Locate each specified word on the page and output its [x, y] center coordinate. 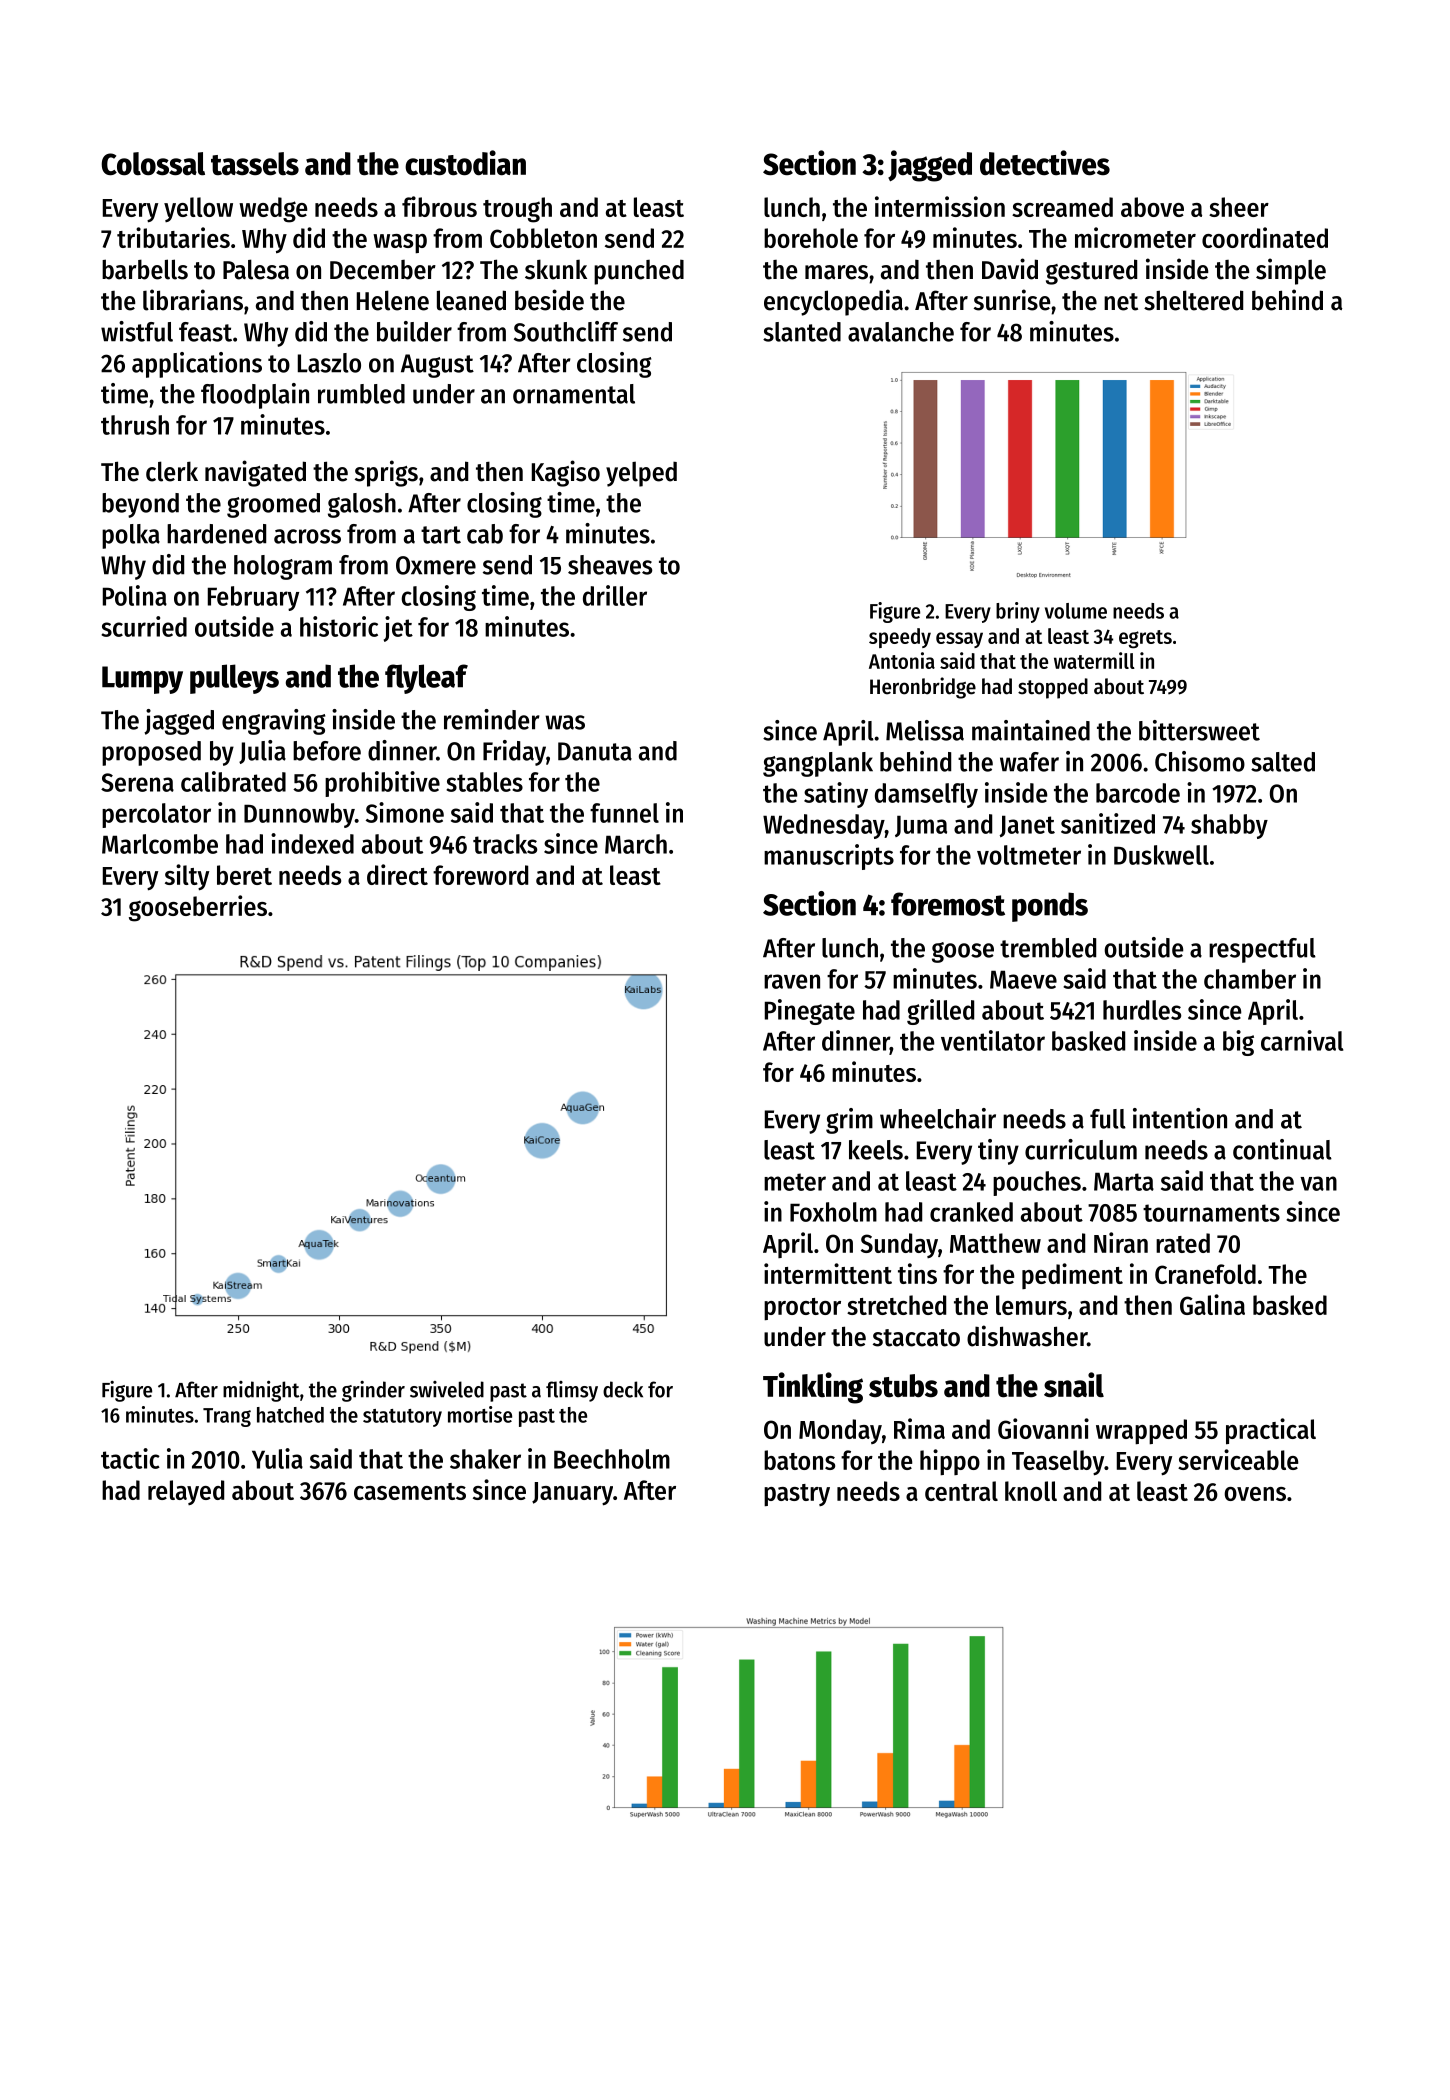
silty [187, 877]
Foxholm [833, 1212]
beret [244, 875]
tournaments [1211, 1213]
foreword [480, 875]
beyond [140, 505]
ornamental [574, 394]
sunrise [1012, 300]
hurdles [1142, 1010]
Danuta [595, 751]
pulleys [234, 679]
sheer [1239, 207]
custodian [465, 163]
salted [1283, 762]
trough [517, 210]
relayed [186, 1492]
